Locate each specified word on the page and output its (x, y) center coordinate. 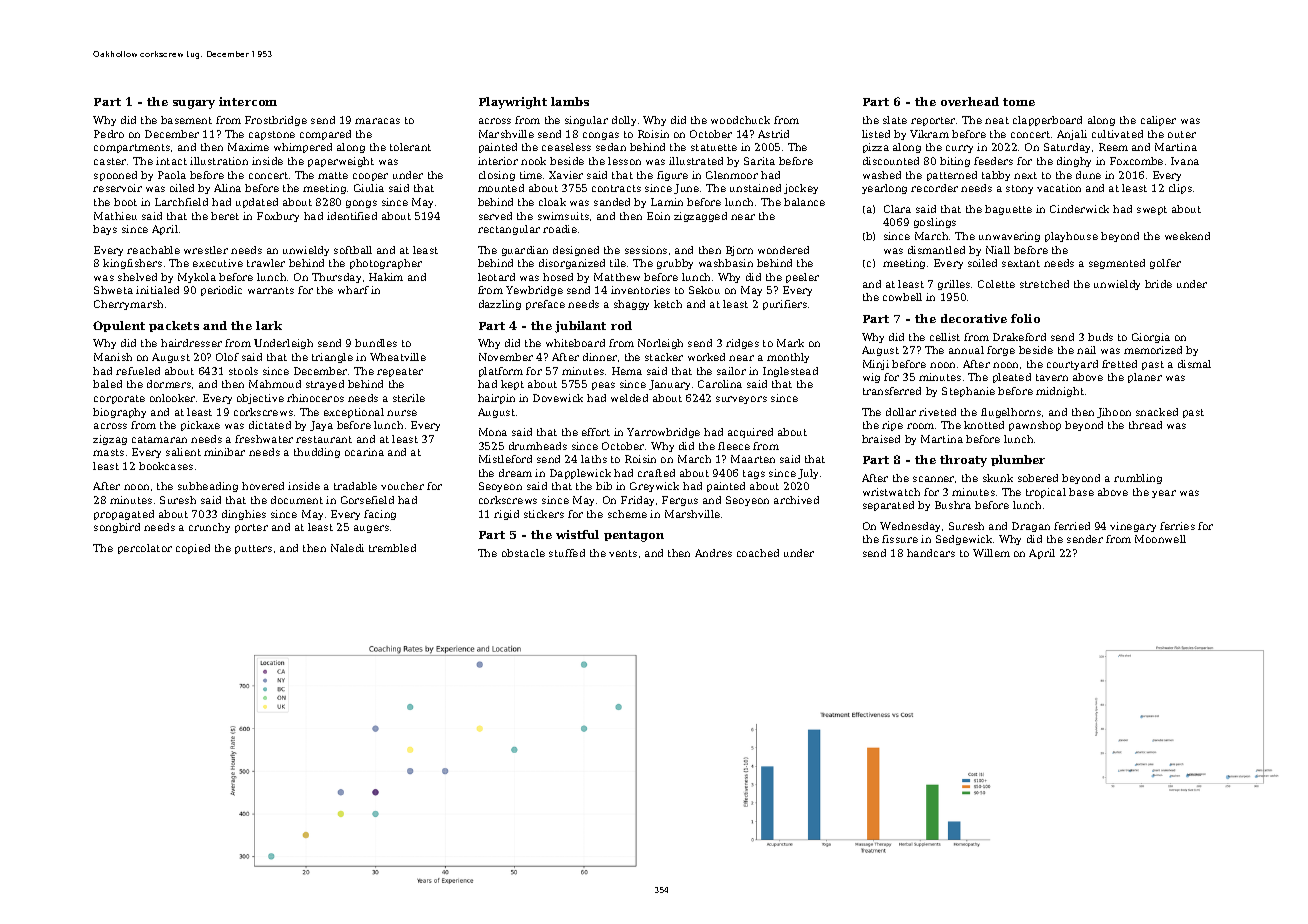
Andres (713, 553)
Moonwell (1160, 539)
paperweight (341, 162)
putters (253, 549)
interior (498, 161)
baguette (1008, 210)
